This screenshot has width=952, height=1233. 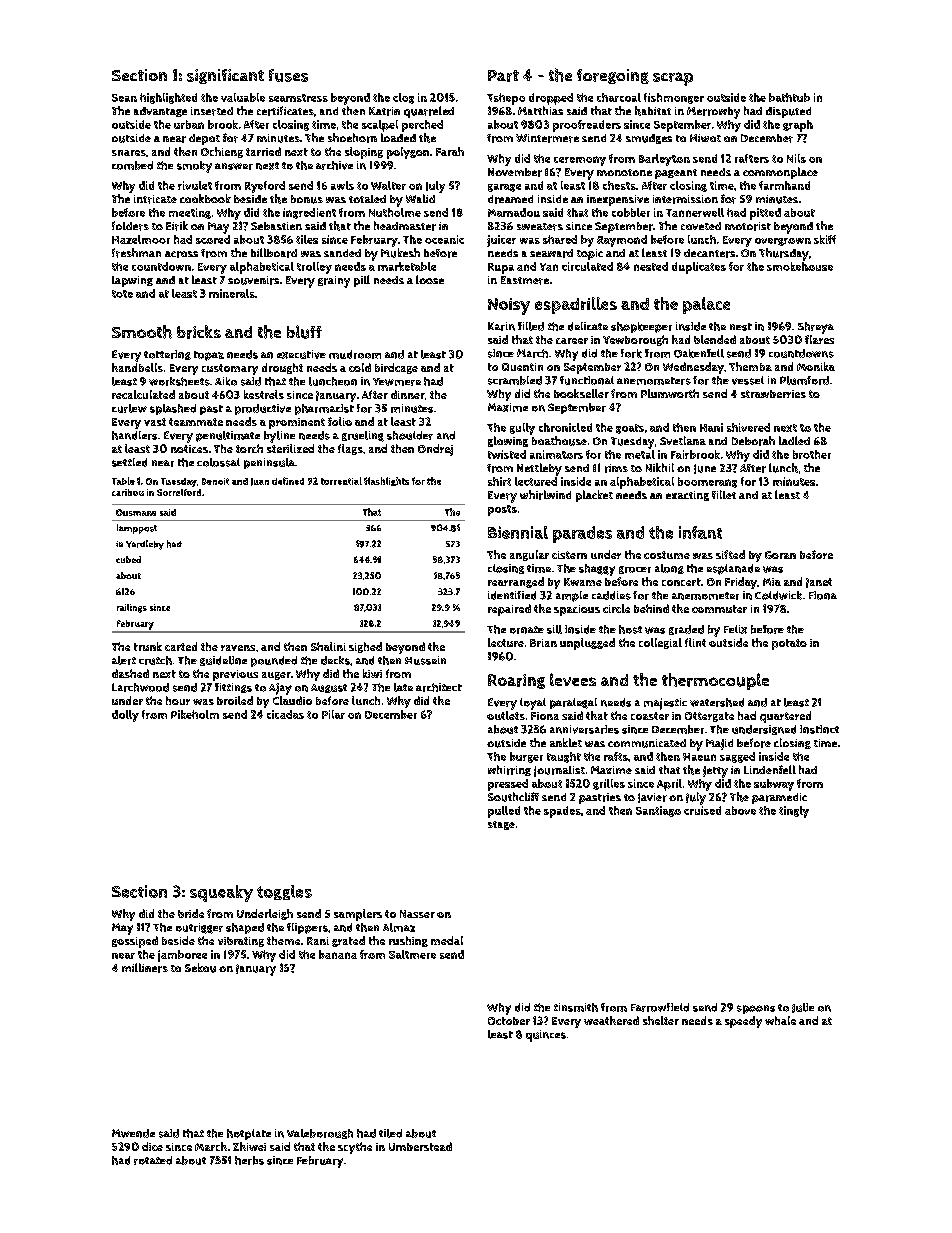 I want to click on tote, so click(x=122, y=294).
